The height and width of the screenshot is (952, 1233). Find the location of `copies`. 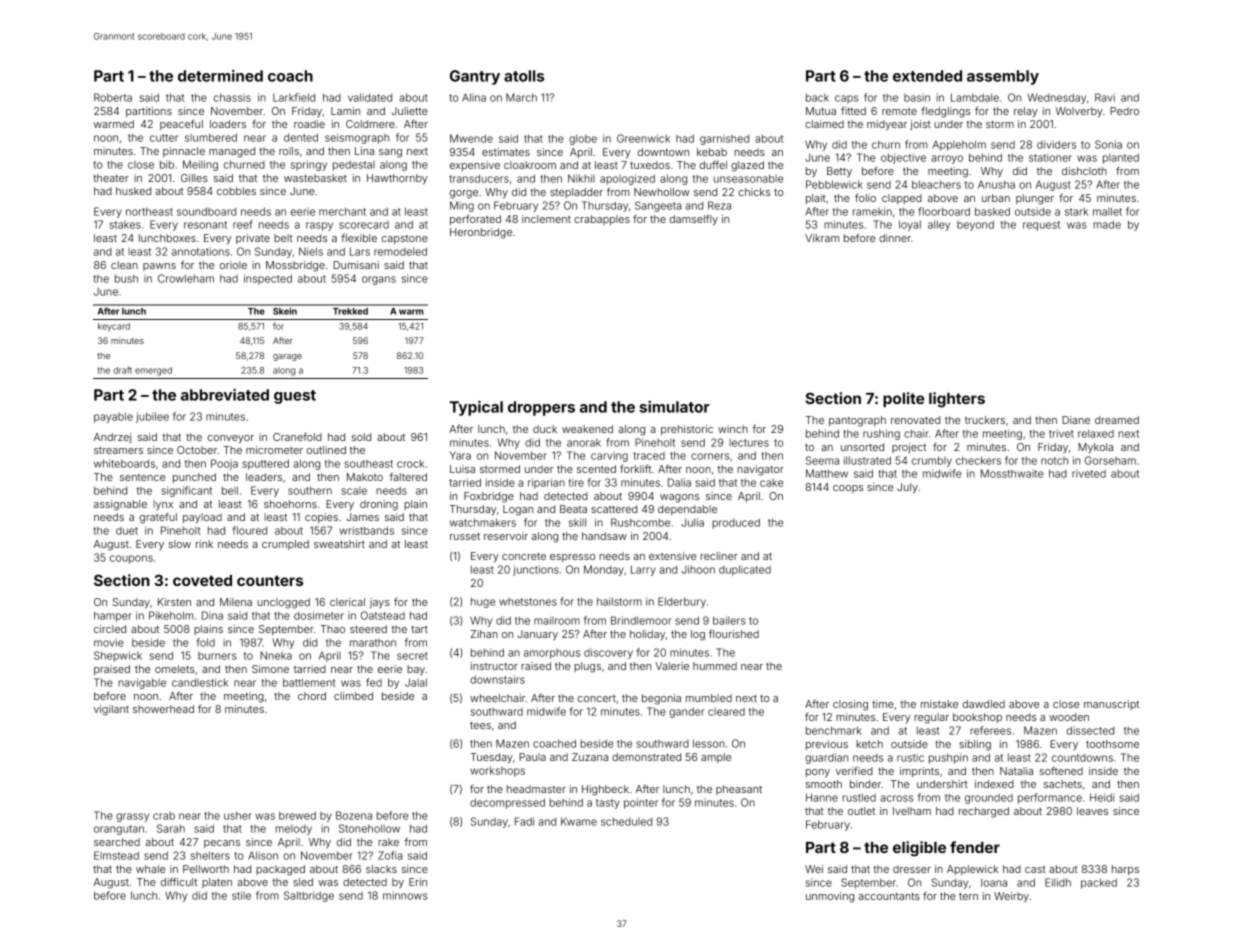

copies is located at coordinates (321, 518).
